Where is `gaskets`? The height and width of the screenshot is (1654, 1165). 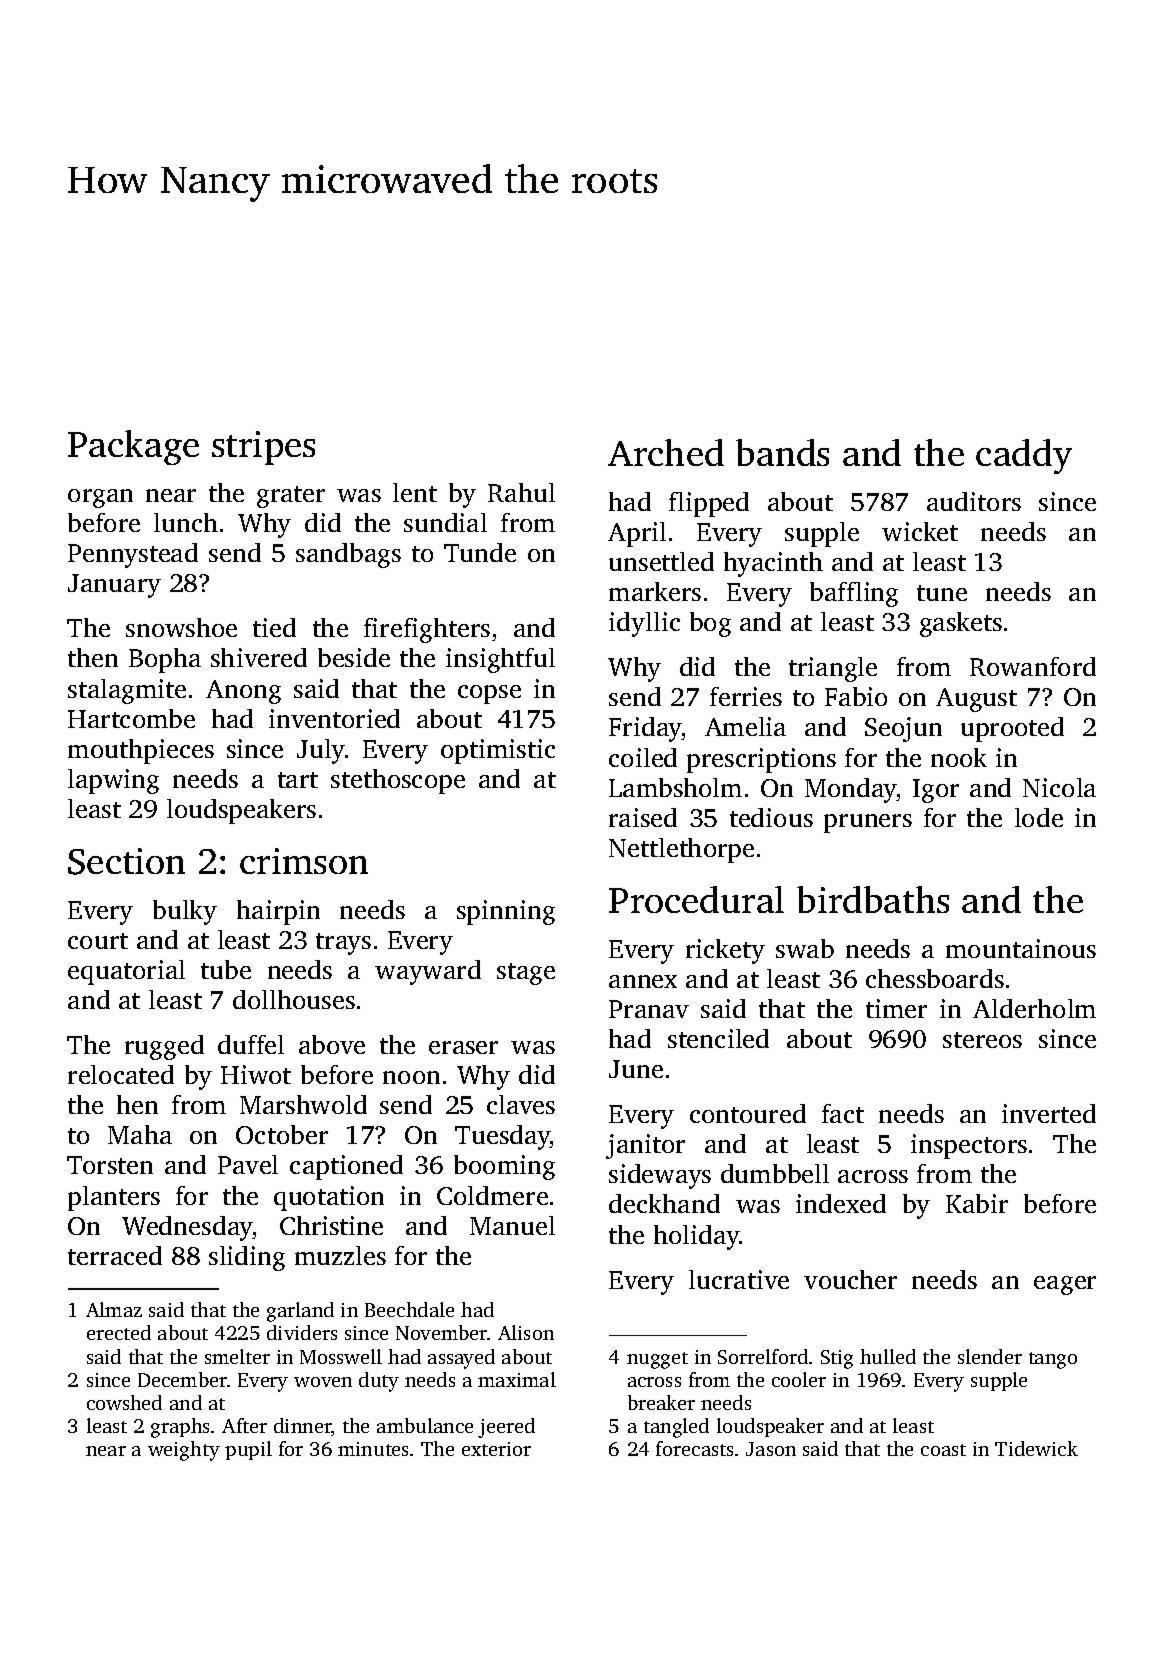
gaskets is located at coordinates (961, 624).
